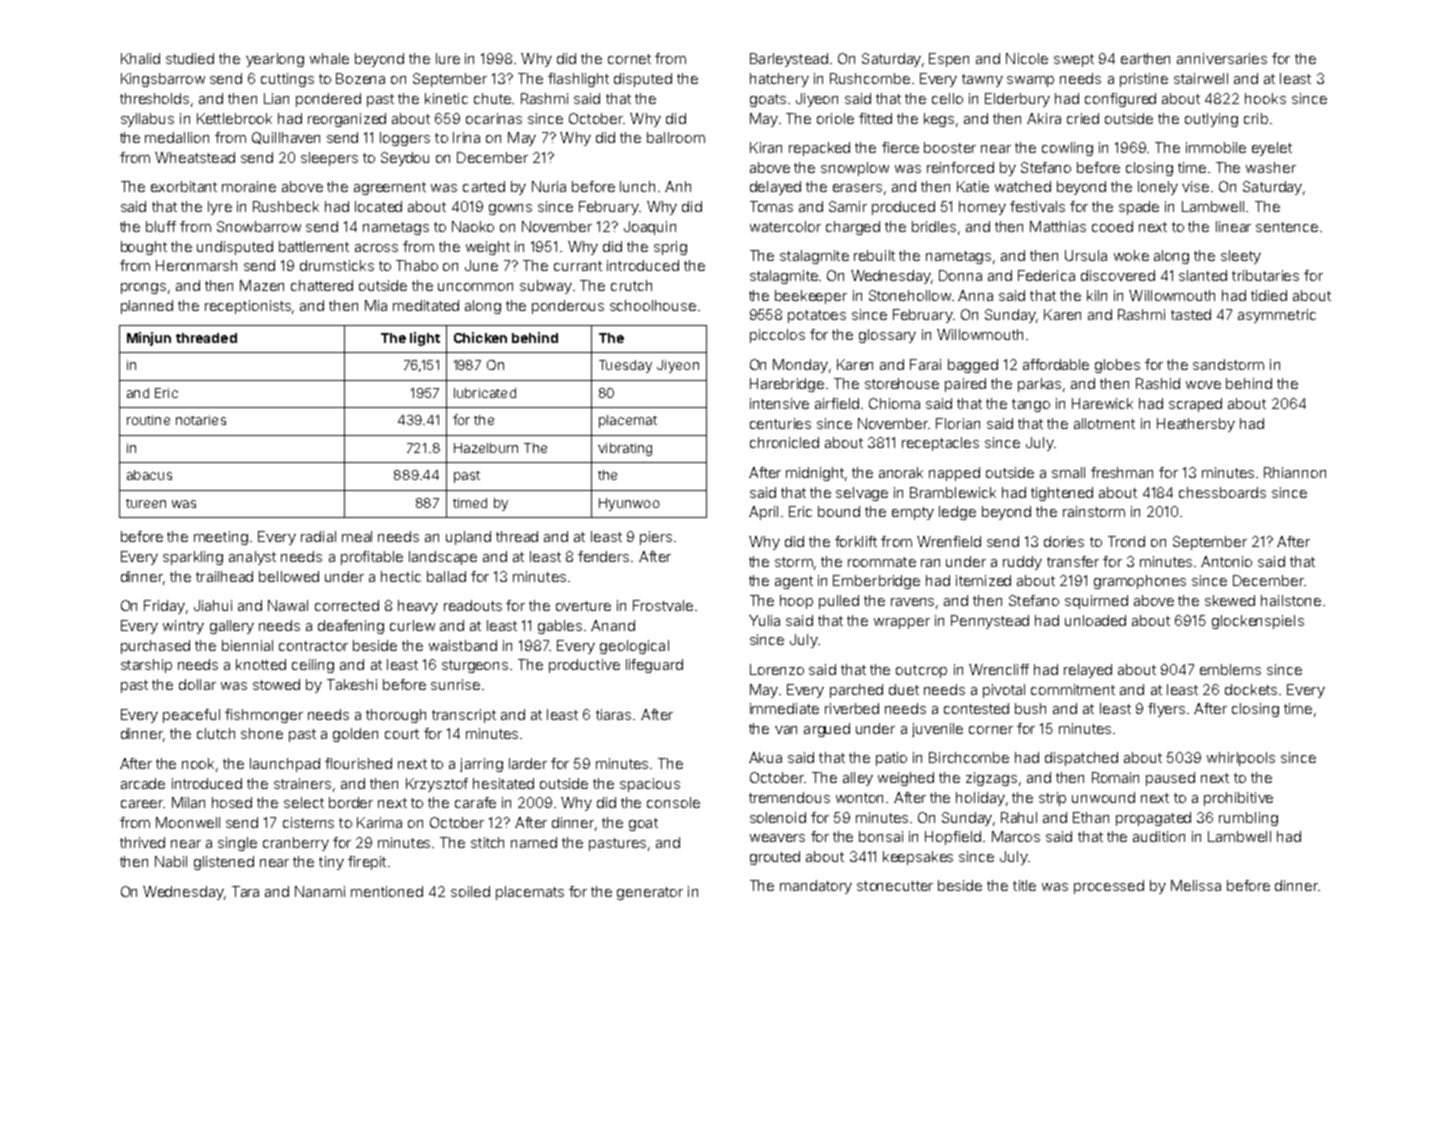 The image size is (1455, 1124). I want to click on lure, so click(448, 58).
